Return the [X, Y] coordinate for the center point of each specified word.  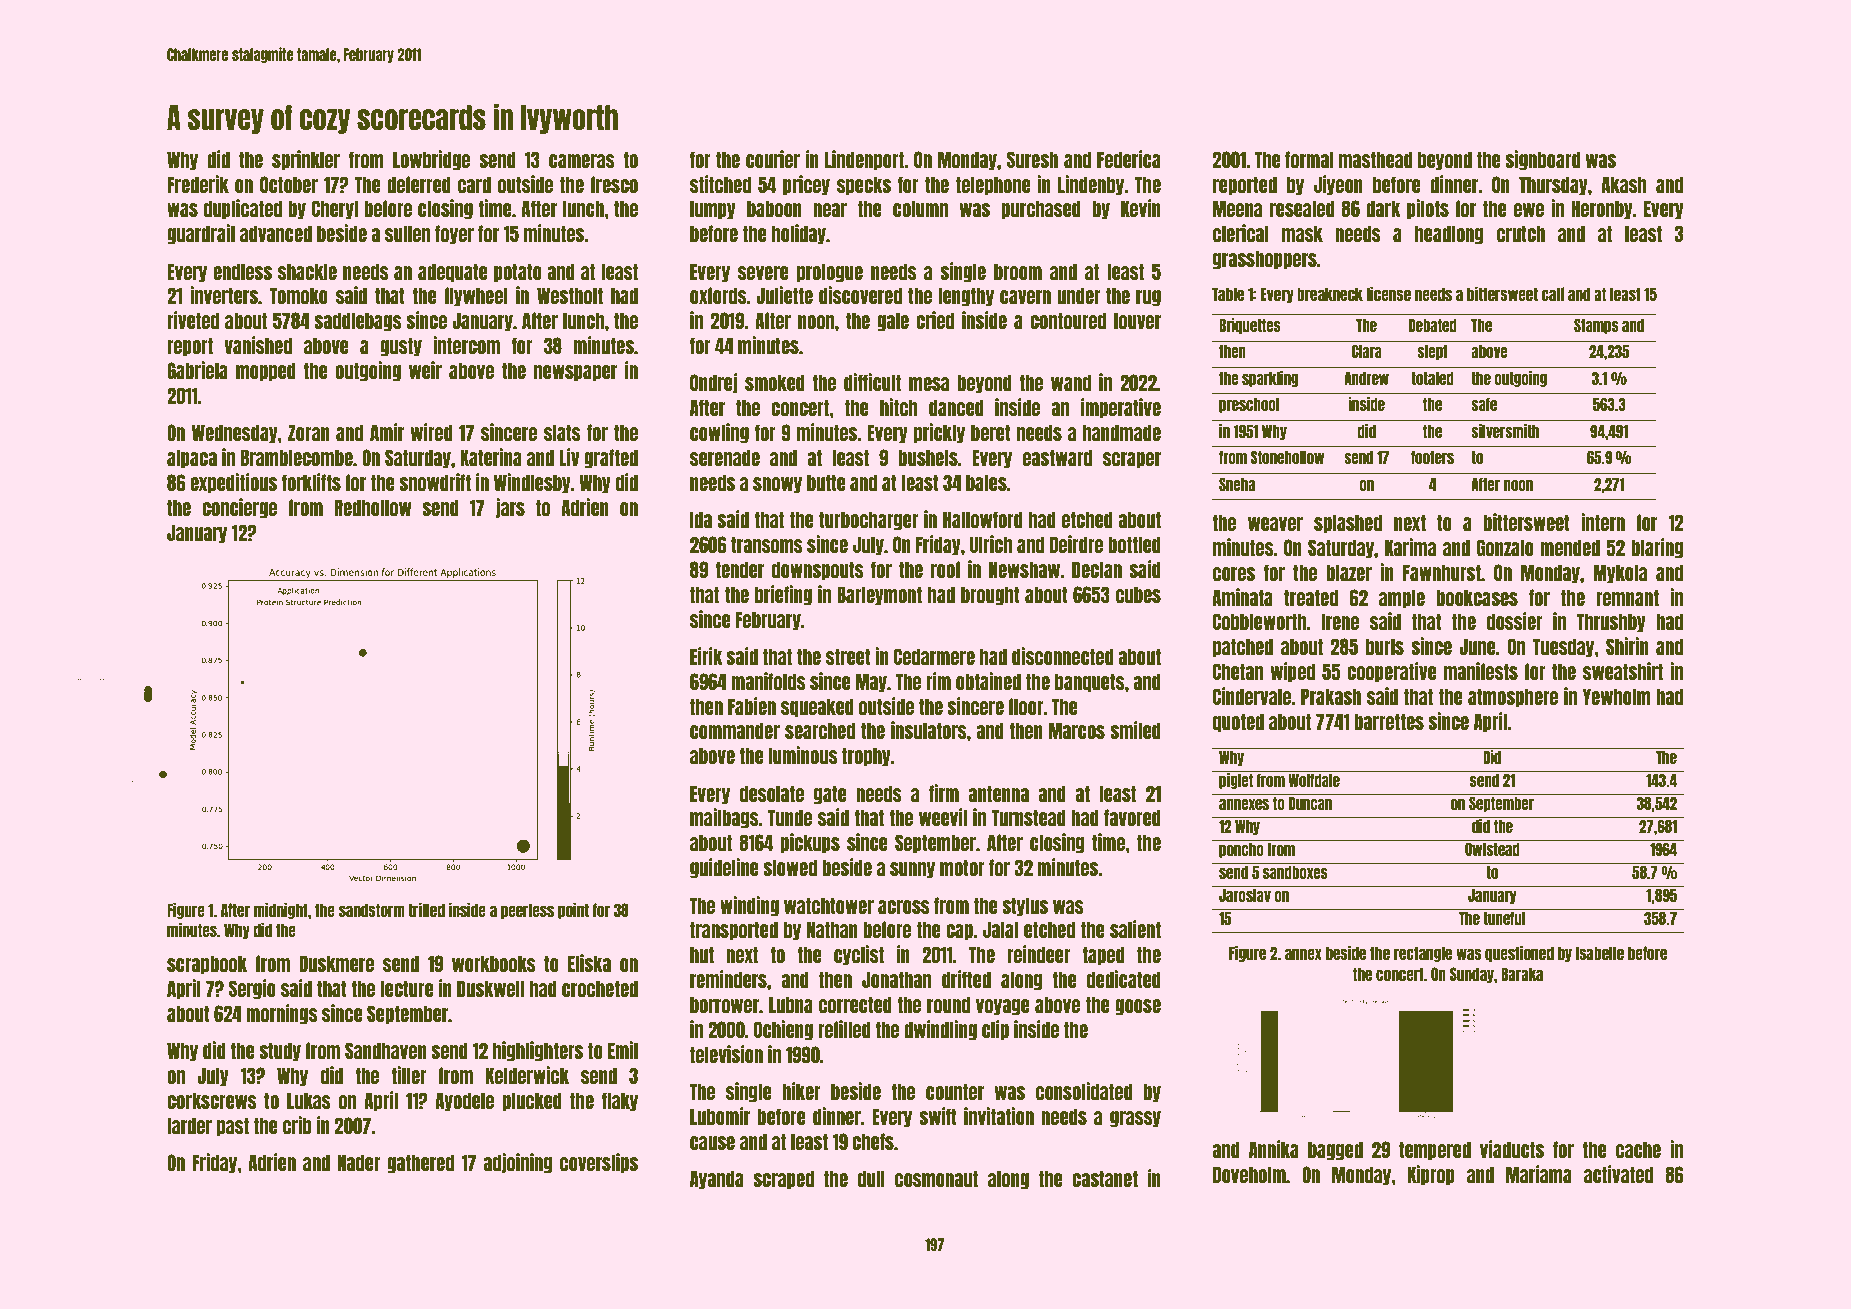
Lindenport [864, 160]
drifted [966, 979]
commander [735, 730]
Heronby [1602, 210]
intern [1603, 522]
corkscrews [212, 1100]
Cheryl [335, 210]
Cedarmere [934, 656]
